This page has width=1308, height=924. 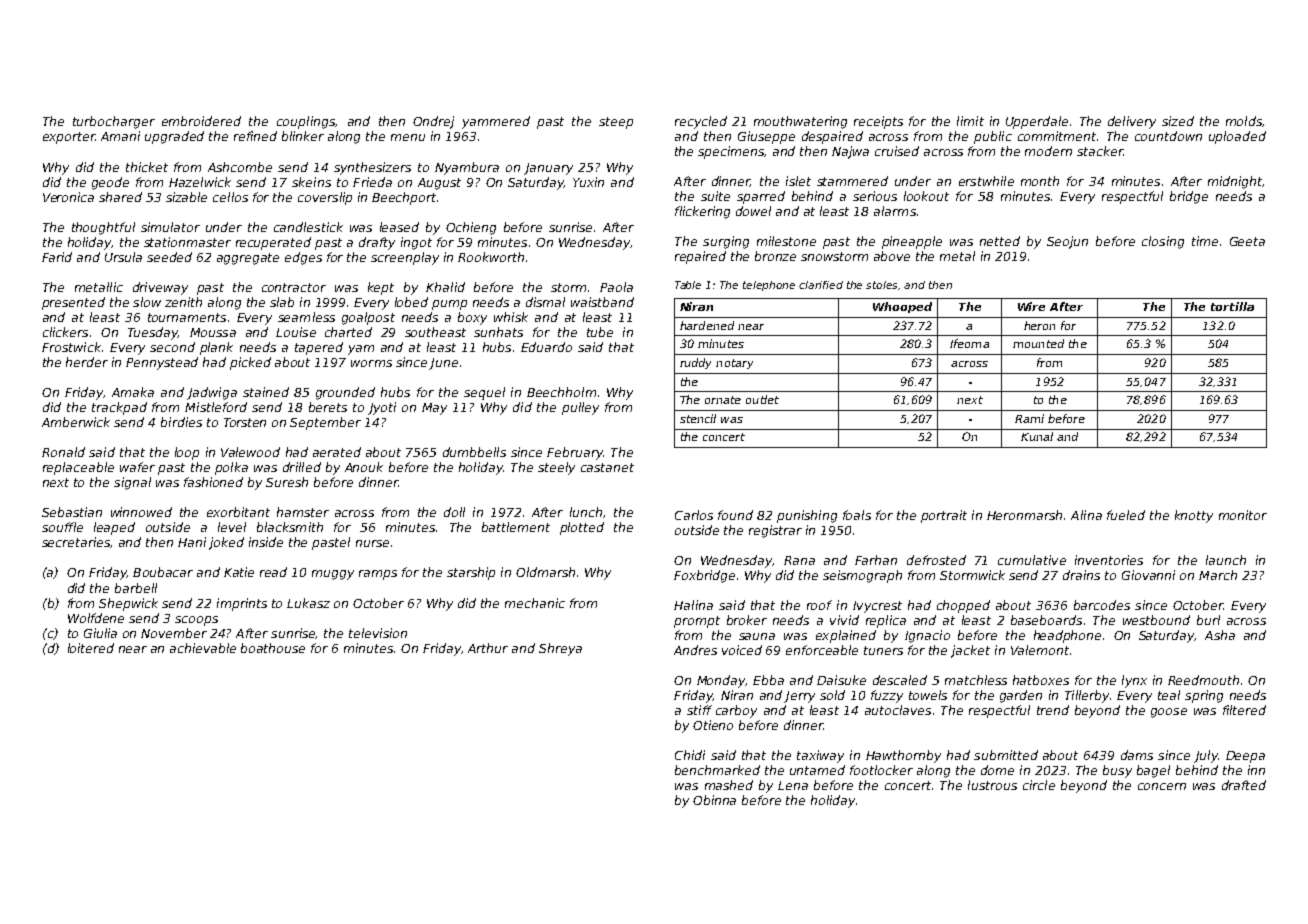 I want to click on turbocharger, so click(x=114, y=122).
